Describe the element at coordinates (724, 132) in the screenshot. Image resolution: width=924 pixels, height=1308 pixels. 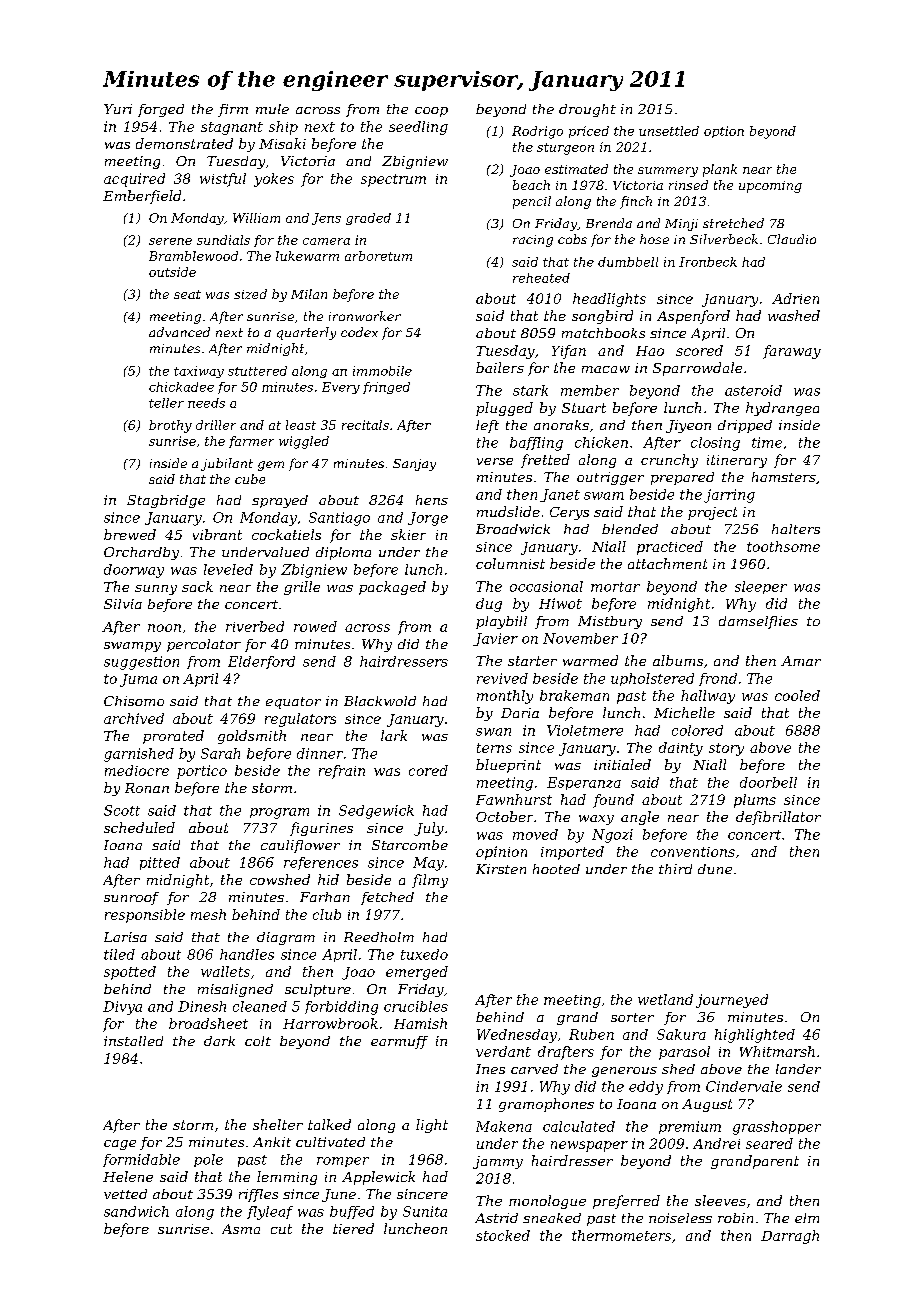
I see `option` at that location.
